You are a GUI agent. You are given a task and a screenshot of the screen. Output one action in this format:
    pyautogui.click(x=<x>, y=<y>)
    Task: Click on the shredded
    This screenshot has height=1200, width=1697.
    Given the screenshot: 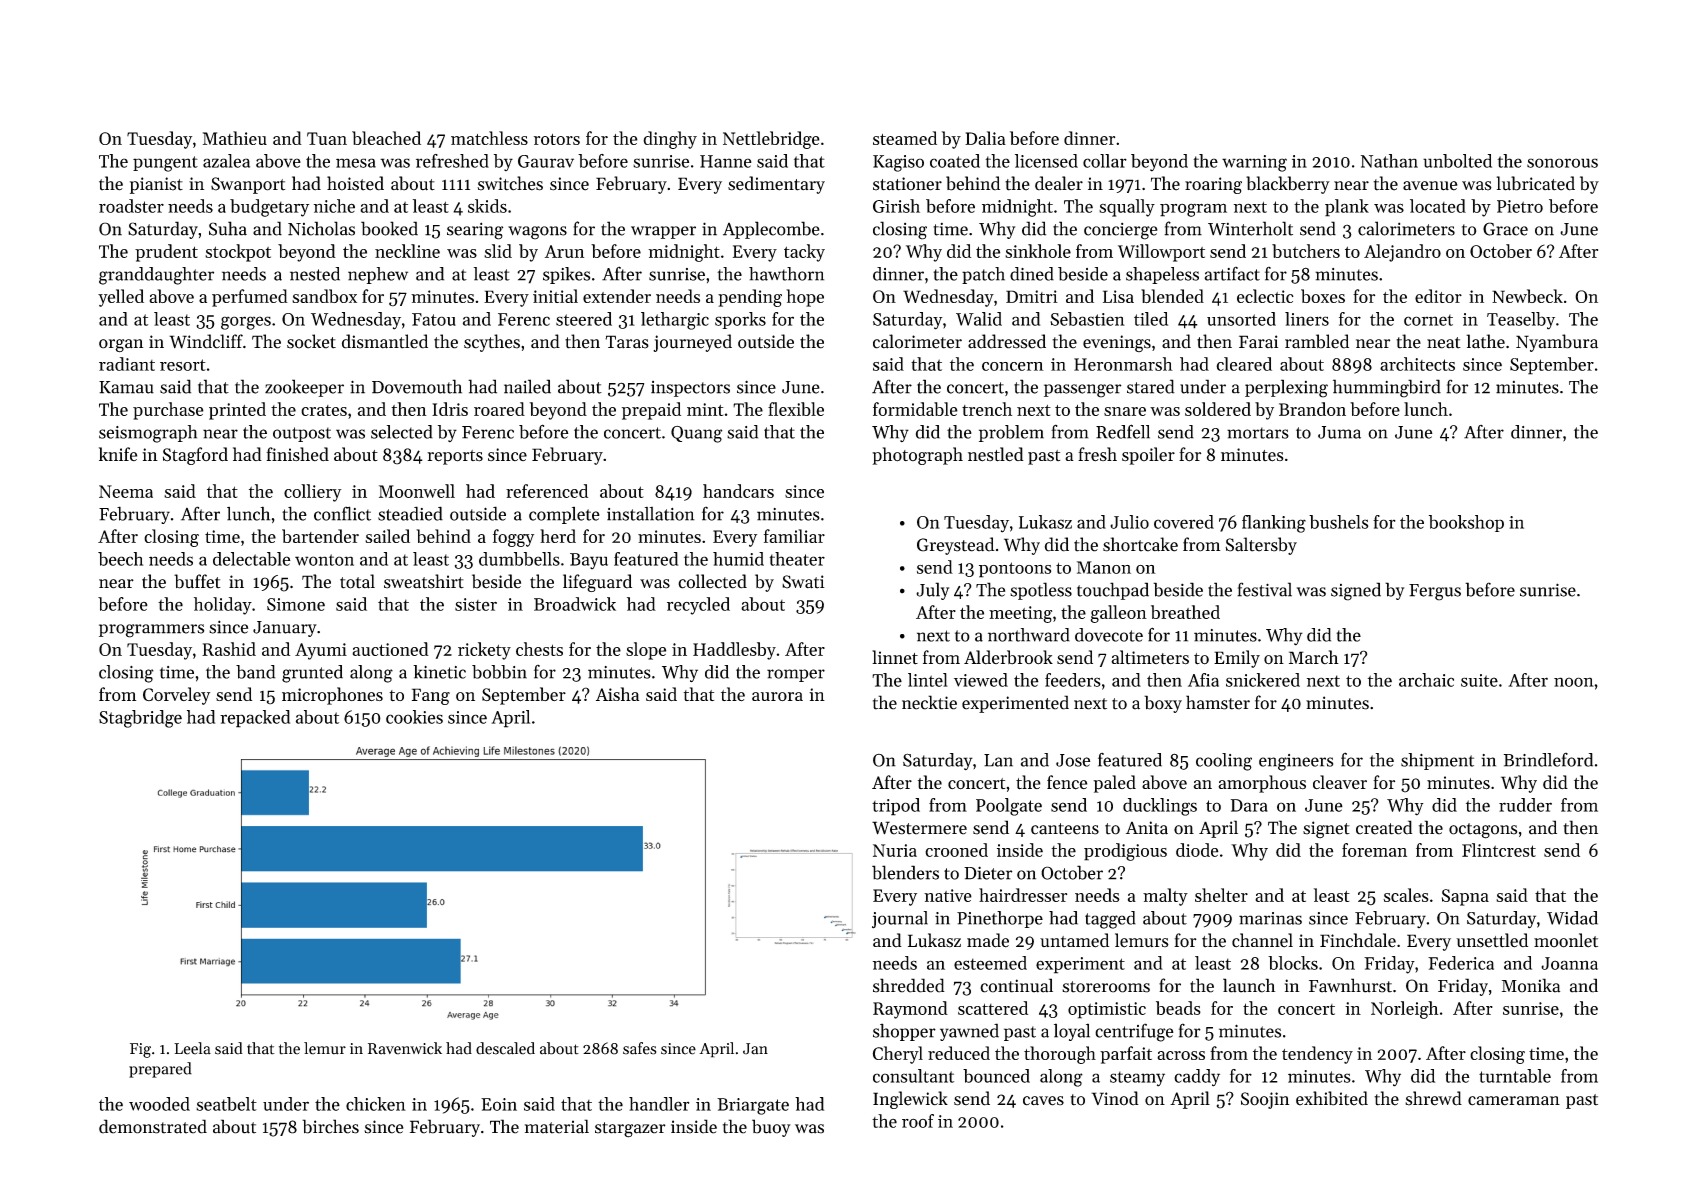 What is the action you would take?
    pyautogui.click(x=909, y=985)
